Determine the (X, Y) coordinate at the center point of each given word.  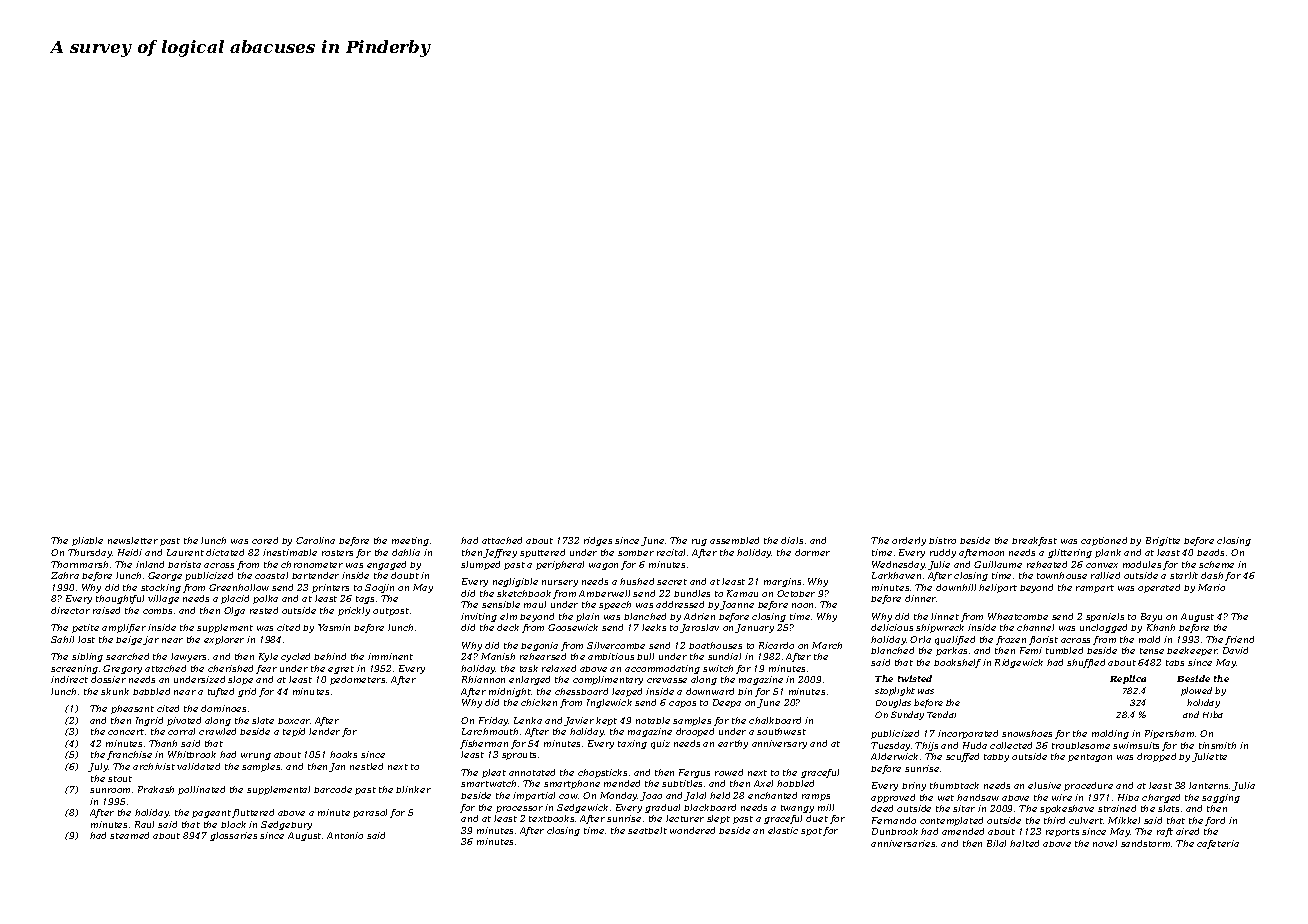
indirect (69, 679)
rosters (337, 553)
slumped (480, 565)
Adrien (699, 616)
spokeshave (1067, 809)
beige (129, 640)
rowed (729, 772)
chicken (539, 702)
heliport (998, 588)
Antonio (345, 835)
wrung (256, 756)
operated (1159, 588)
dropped (1156, 757)
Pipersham (1169, 734)
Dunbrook (895, 831)
